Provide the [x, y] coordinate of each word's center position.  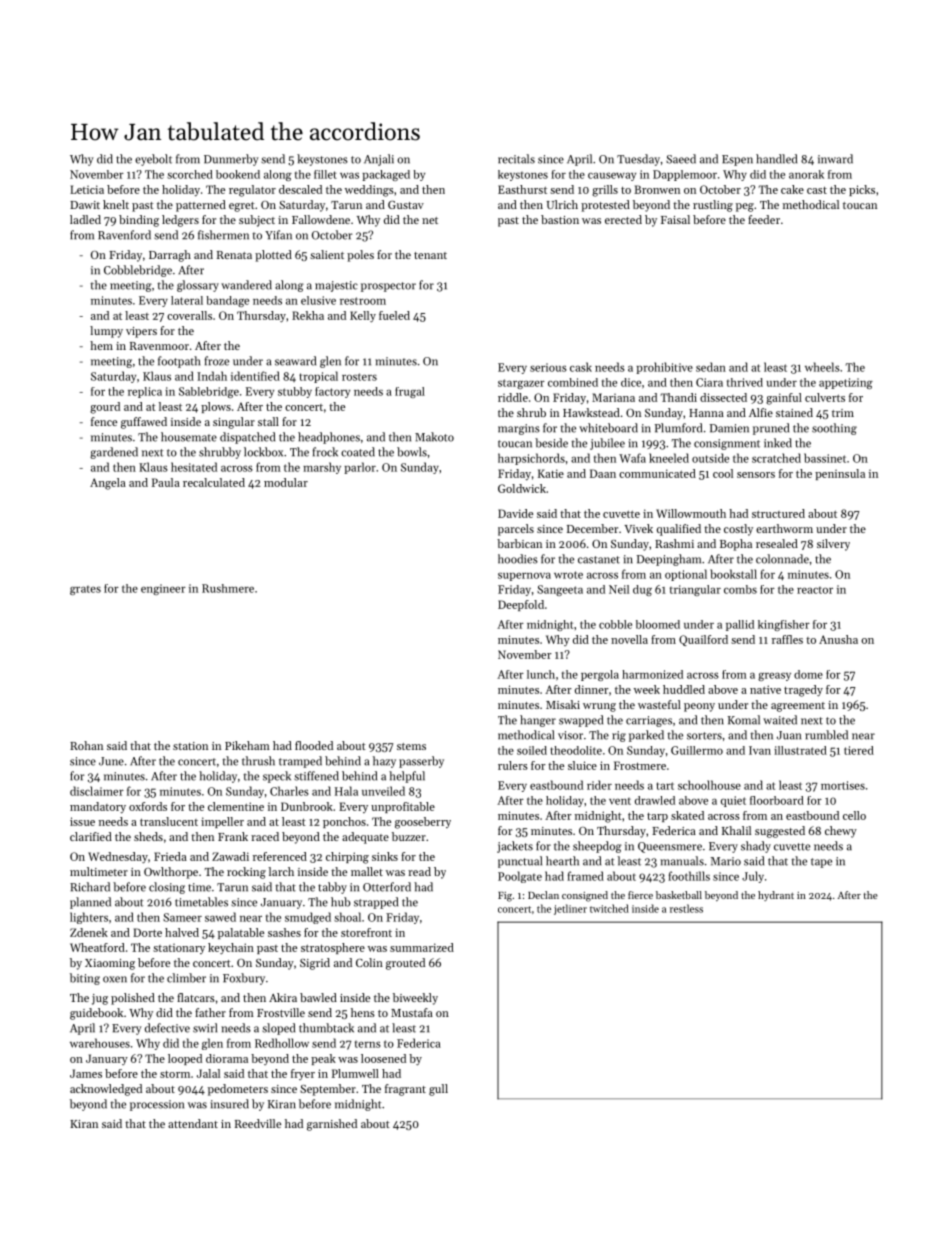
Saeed [681, 159]
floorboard [777, 800]
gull [438, 1090]
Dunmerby [231, 160]
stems [411, 746]
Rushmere [228, 588]
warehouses [100, 1043]
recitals [516, 159]
